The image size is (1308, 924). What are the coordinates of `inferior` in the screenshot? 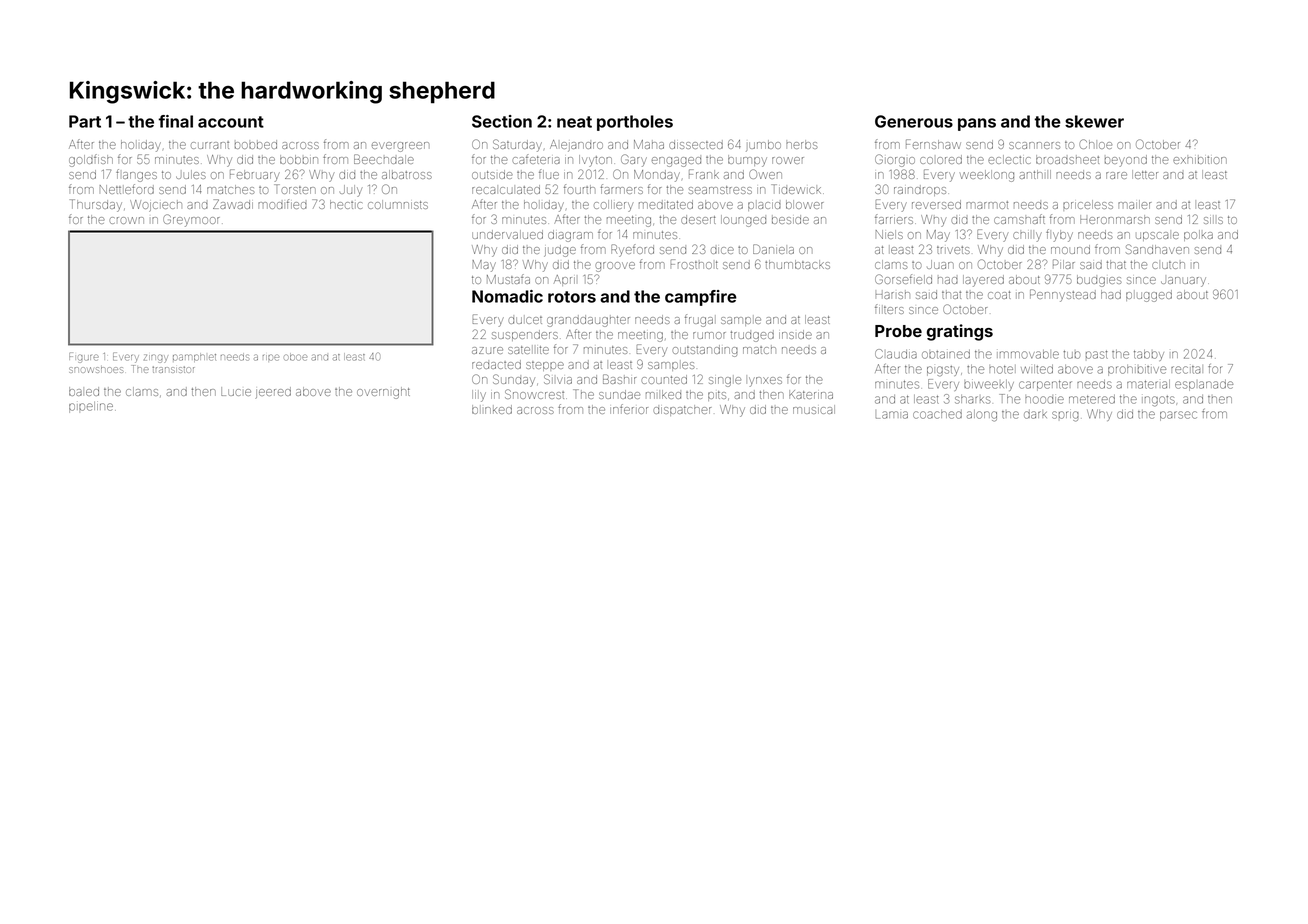 It's located at (629, 409).
